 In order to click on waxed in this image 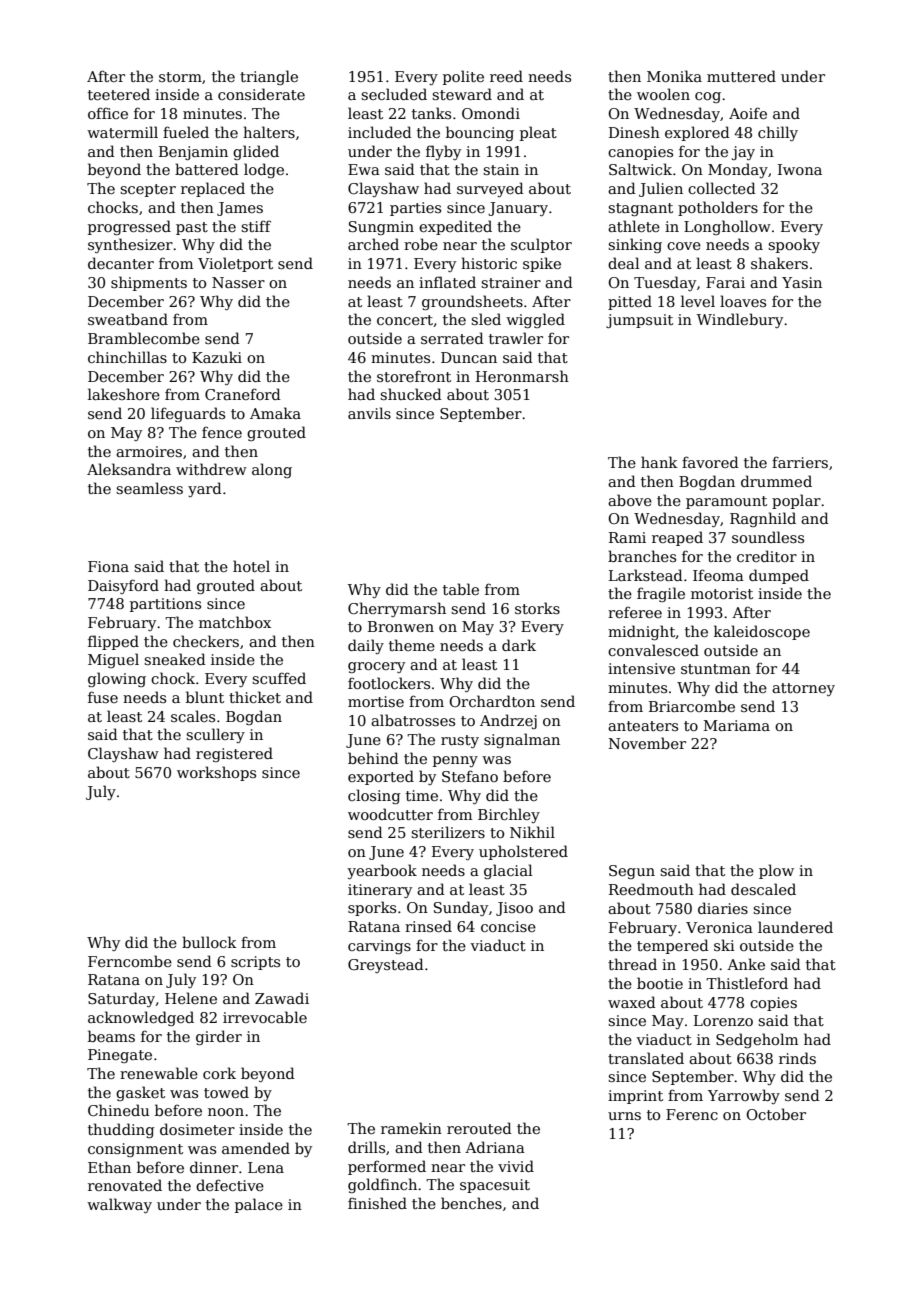, I will do `click(632, 1002)`.
